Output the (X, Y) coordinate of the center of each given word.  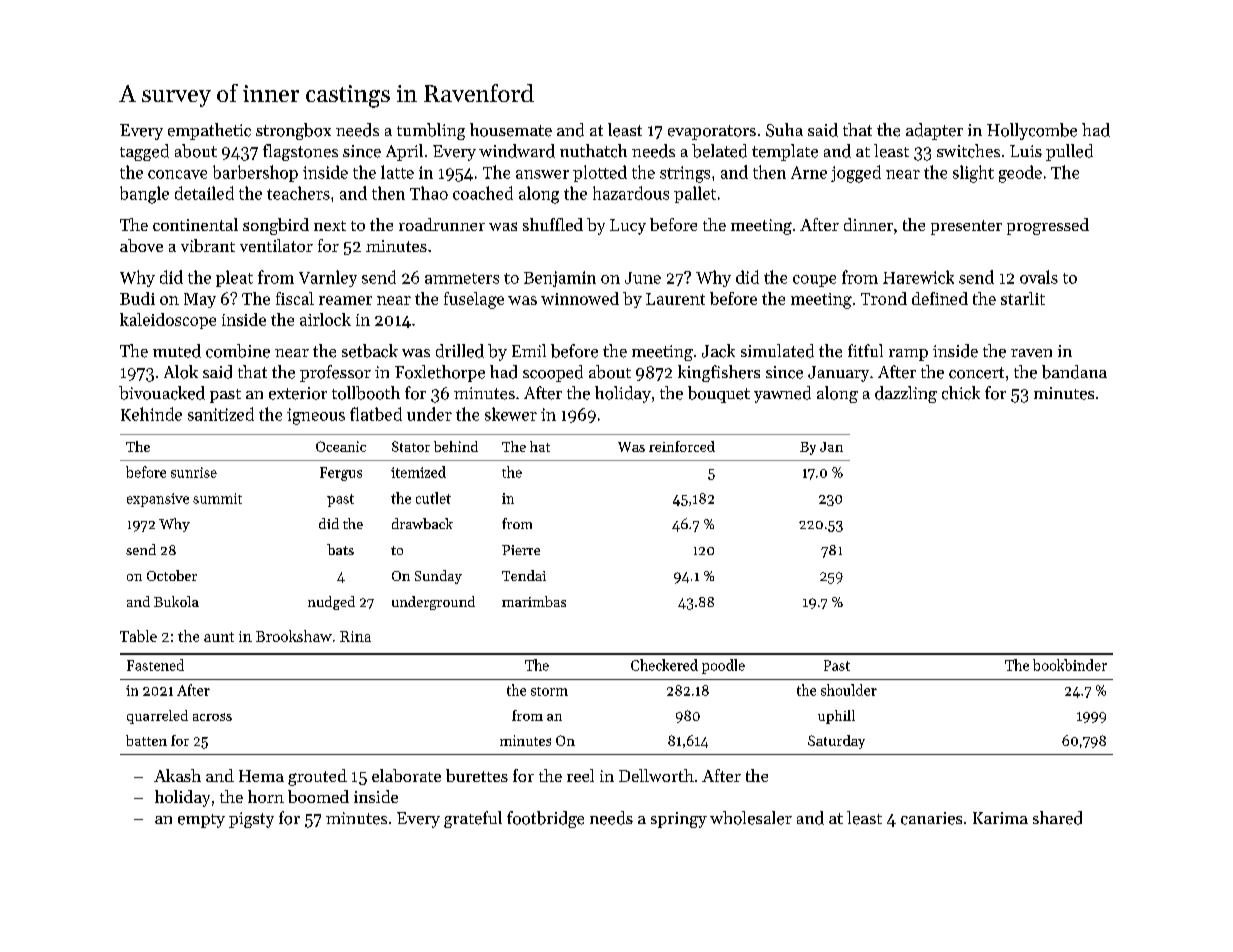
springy (679, 820)
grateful (473, 819)
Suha (784, 130)
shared (1057, 818)
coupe (814, 281)
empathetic (209, 131)
